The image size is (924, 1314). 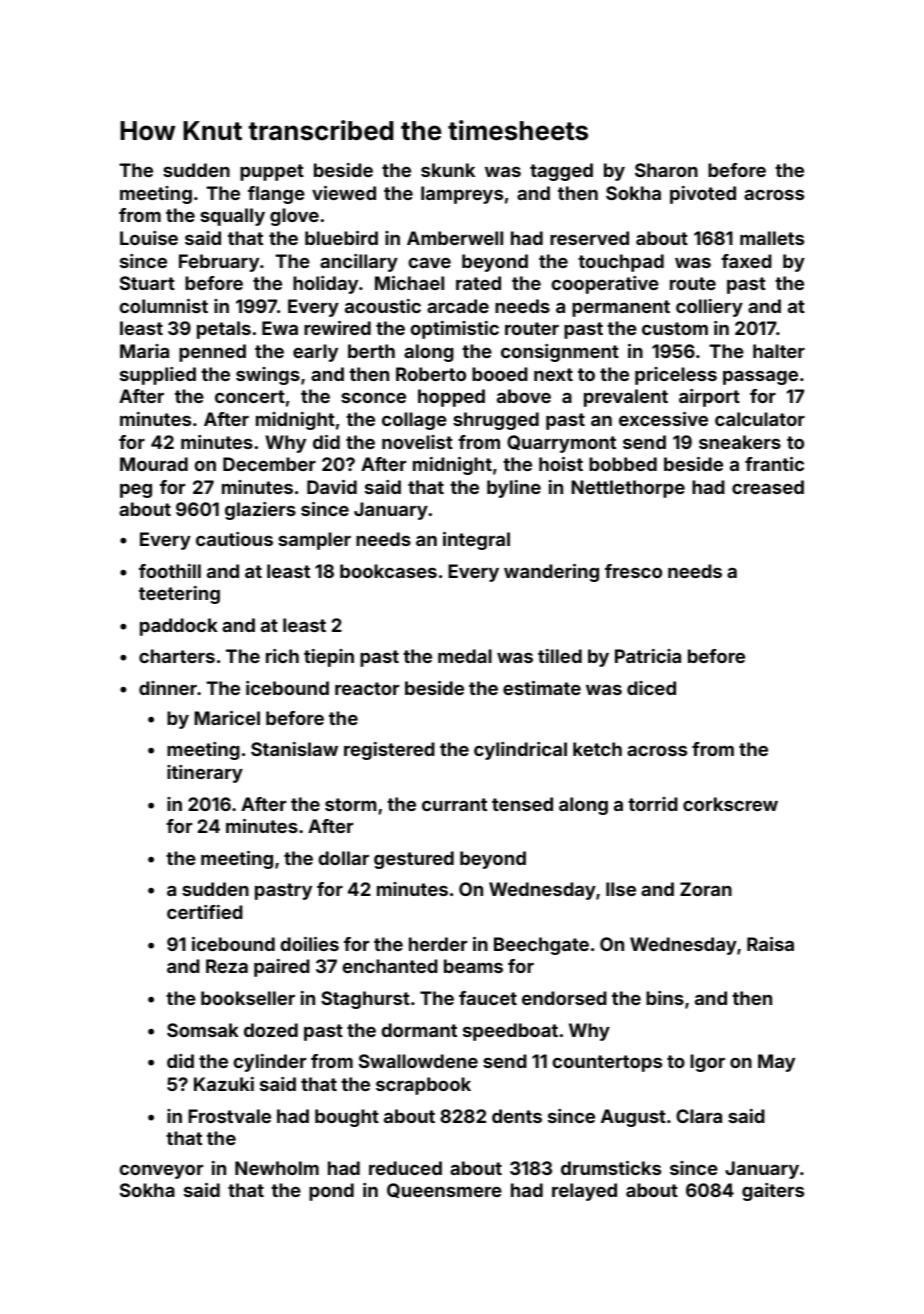 What do you see at coordinates (706, 889) in the screenshot?
I see `Zoran` at bounding box center [706, 889].
